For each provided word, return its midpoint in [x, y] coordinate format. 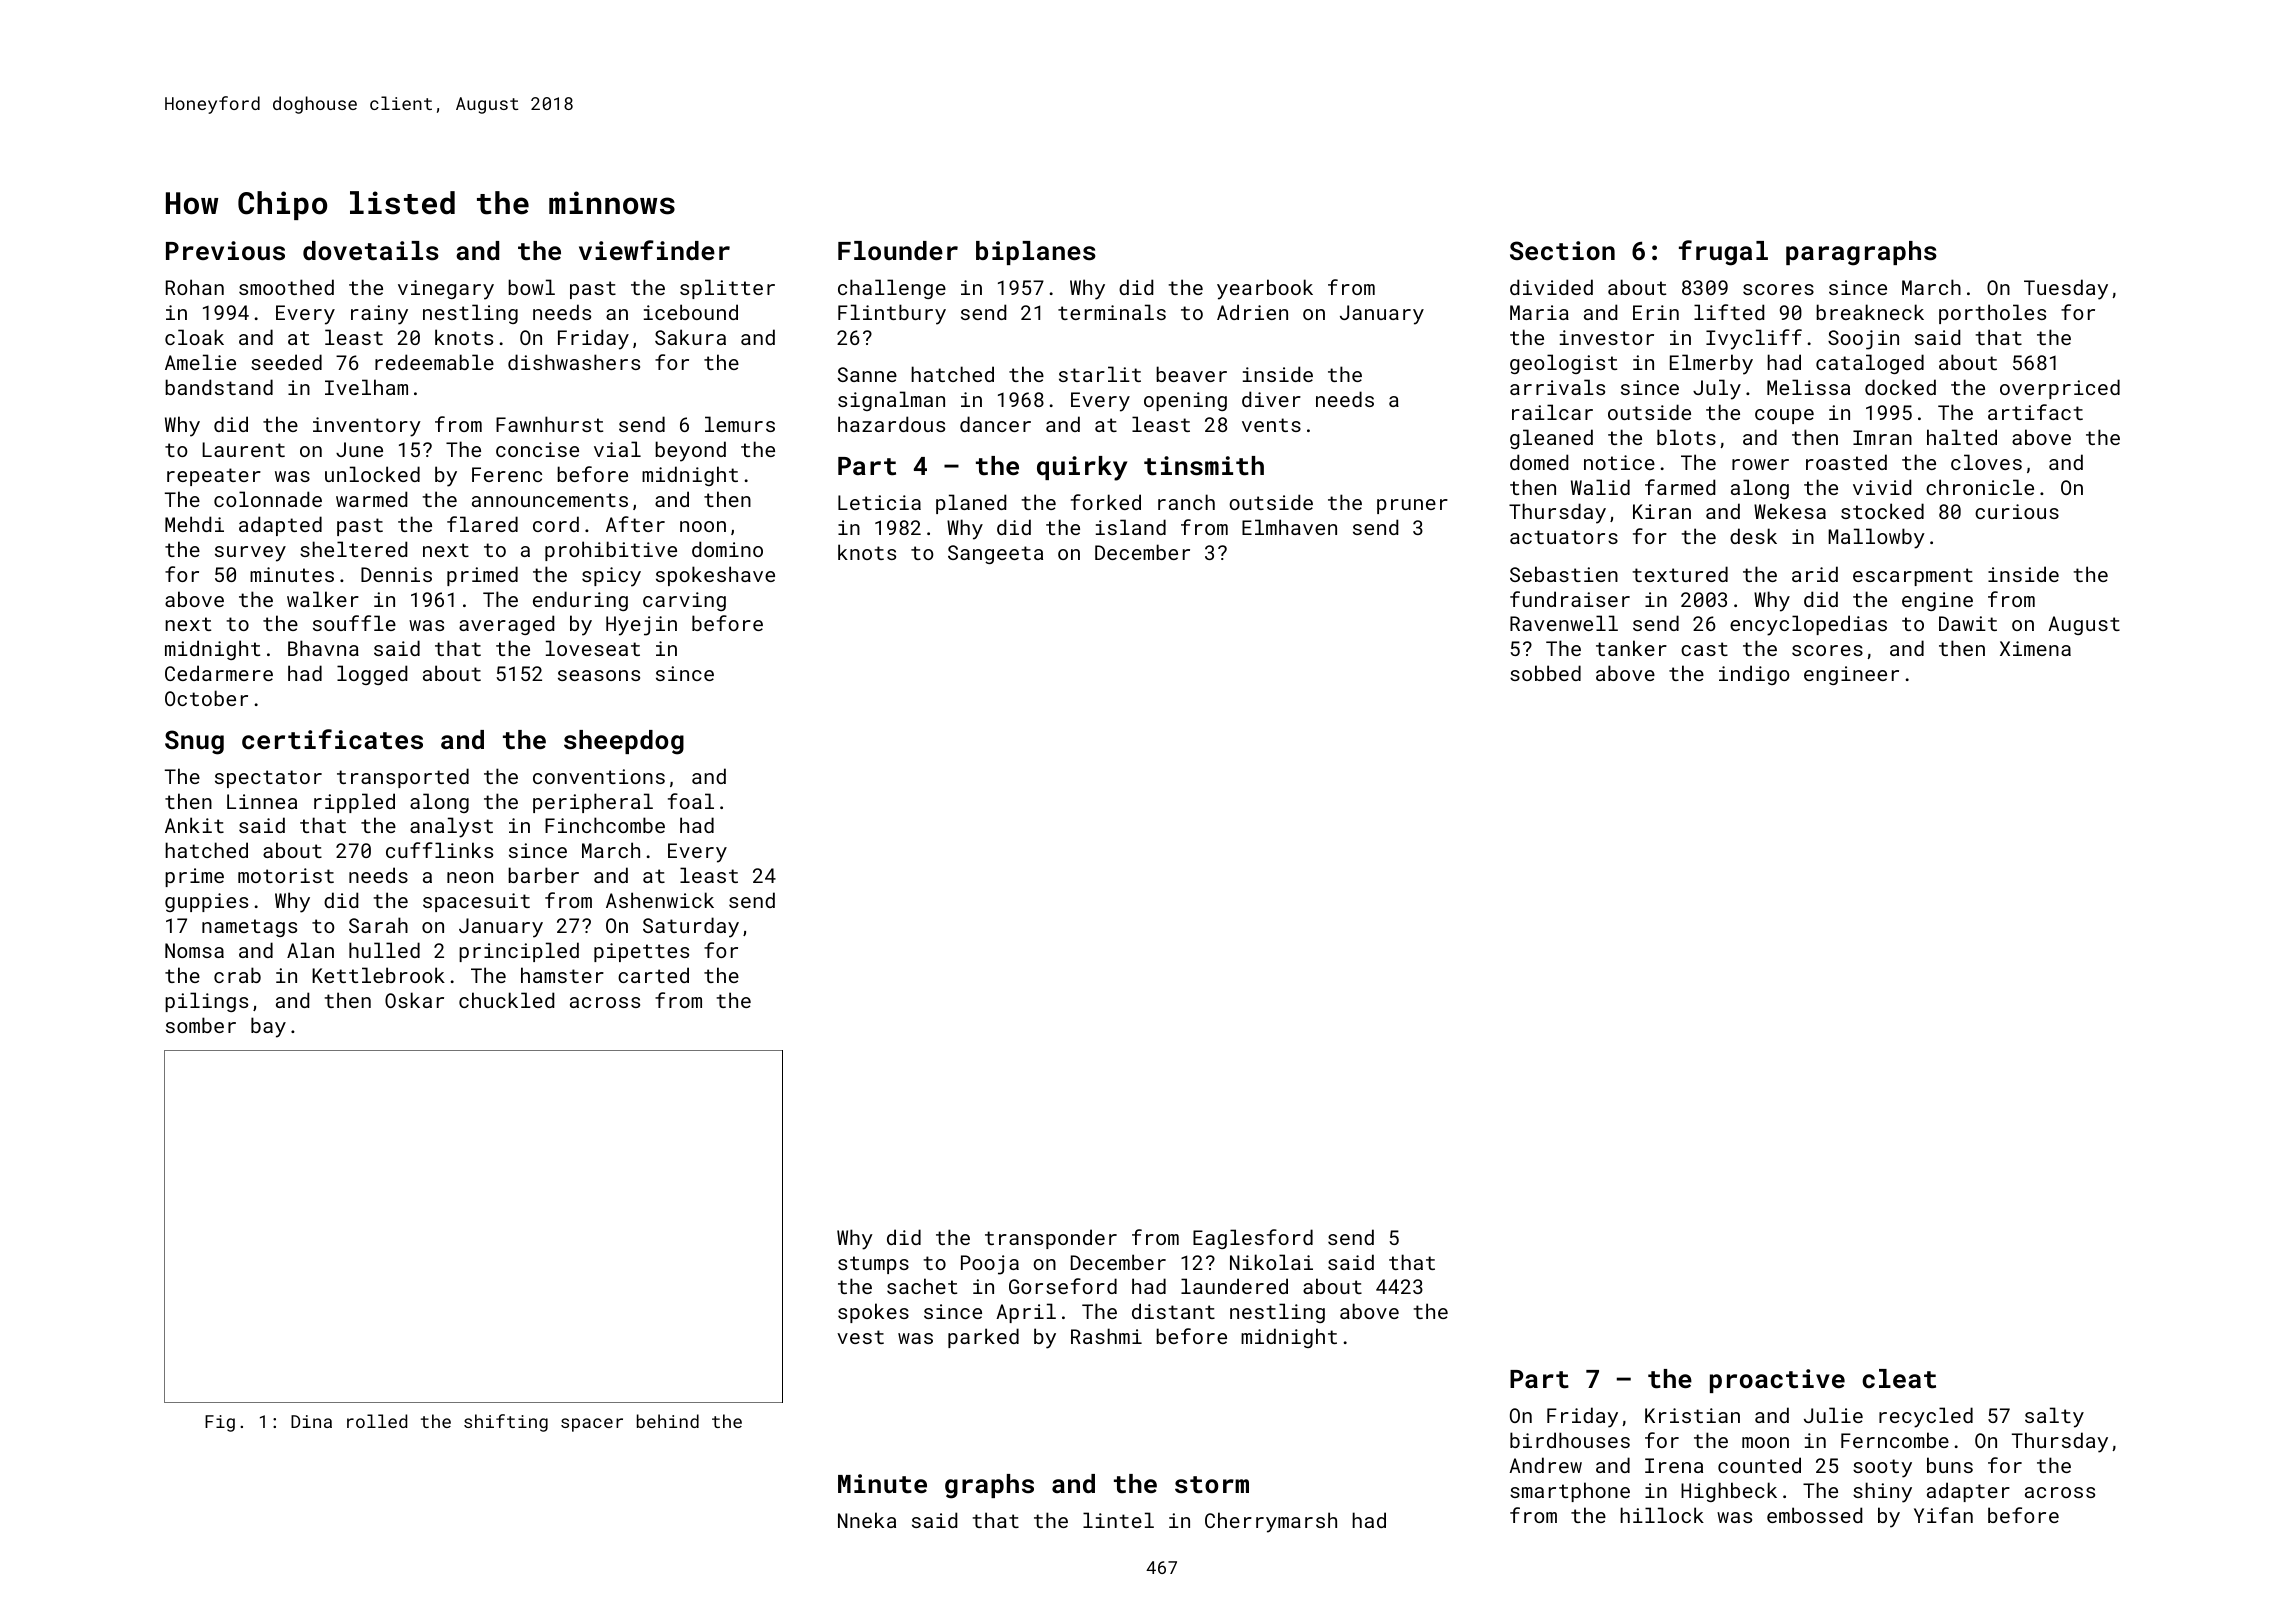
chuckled [506, 1000]
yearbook [1265, 289]
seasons [599, 675]
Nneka [867, 1520]
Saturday [691, 927]
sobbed [1545, 673]
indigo [1754, 675]
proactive [1777, 1381]
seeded [286, 362]
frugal [1723, 253]
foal [691, 801]
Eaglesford [1253, 1239]
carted [653, 975]
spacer [592, 1425]
